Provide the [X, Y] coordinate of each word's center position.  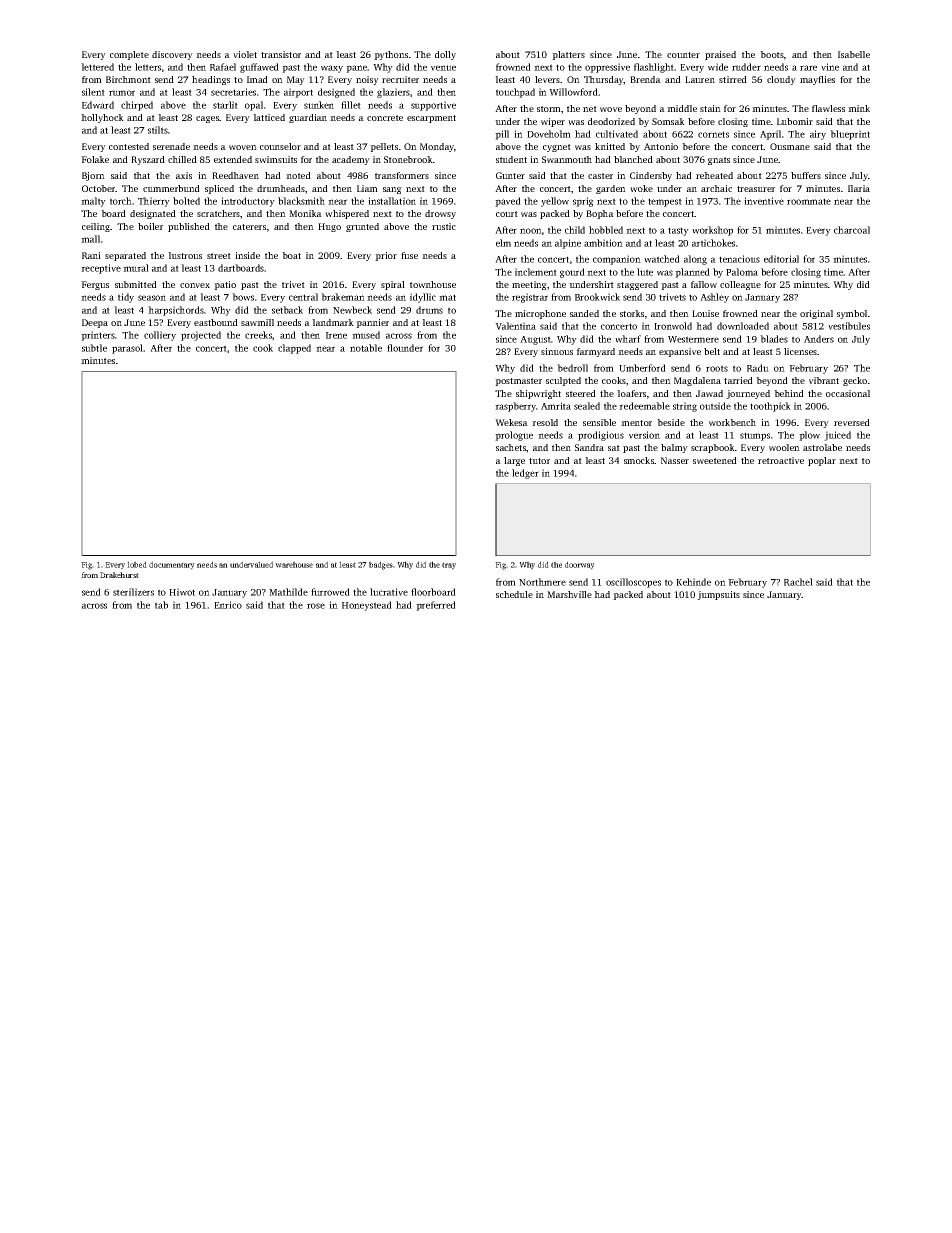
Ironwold [673, 326]
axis [184, 175]
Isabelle [854, 54]
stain [710, 108]
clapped [294, 349]
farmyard [596, 352]
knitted [610, 146]
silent [93, 92]
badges [381, 565]
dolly [445, 55]
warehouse [294, 564]
